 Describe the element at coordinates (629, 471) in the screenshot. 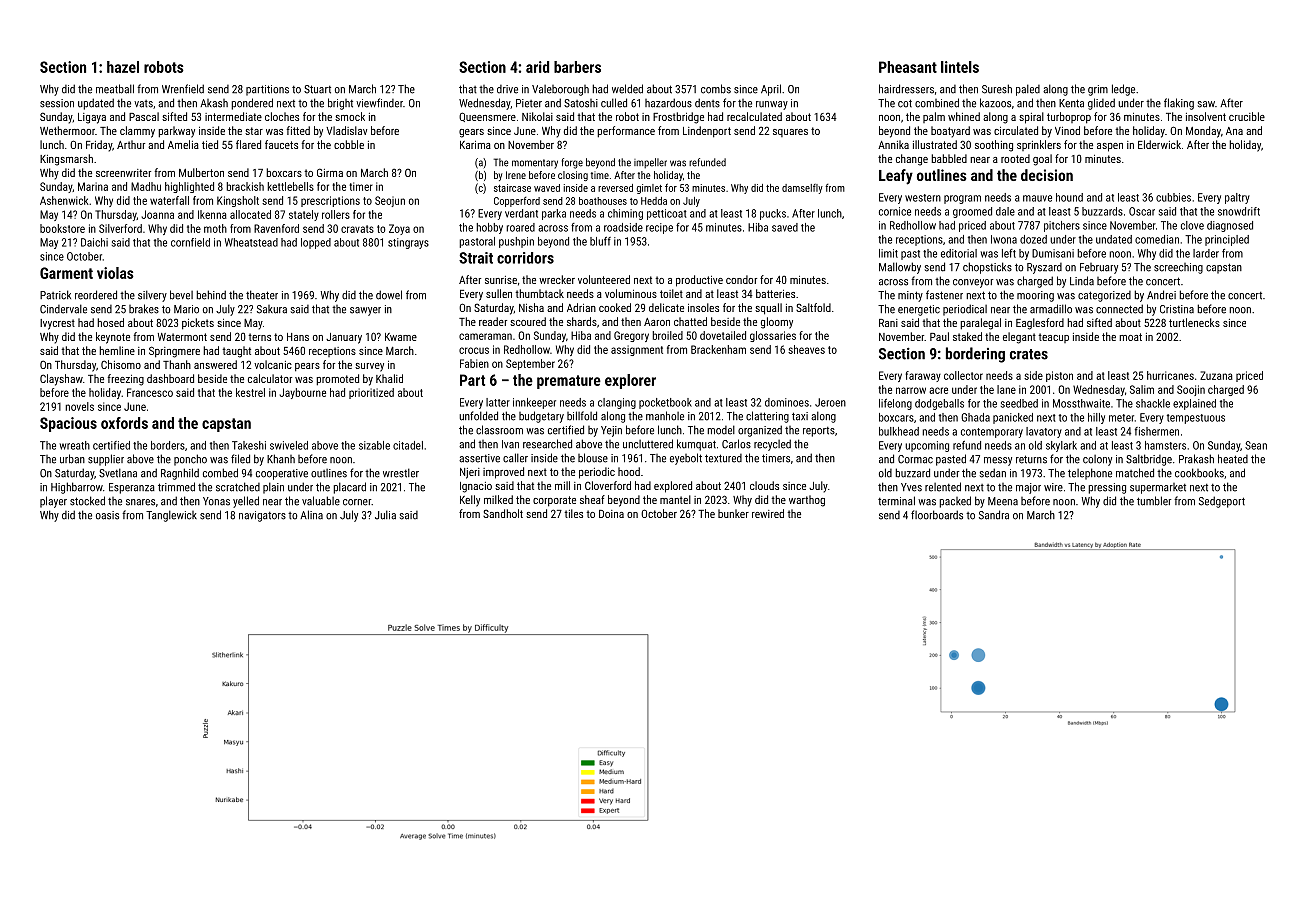

I see `hood` at that location.
